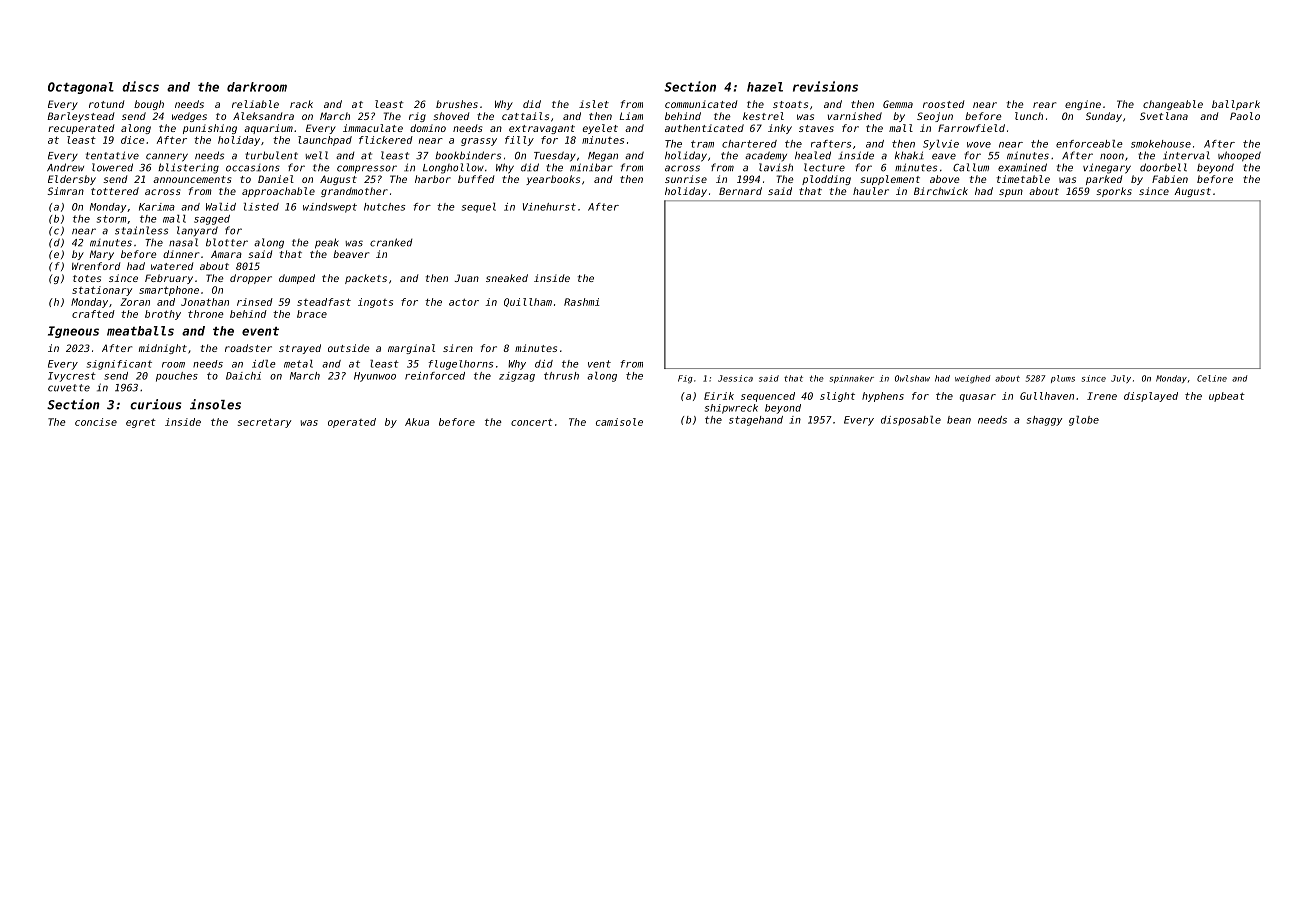 The height and width of the image is (924, 1308). Describe the element at coordinates (417, 422) in the image. I see `Akua` at that location.
